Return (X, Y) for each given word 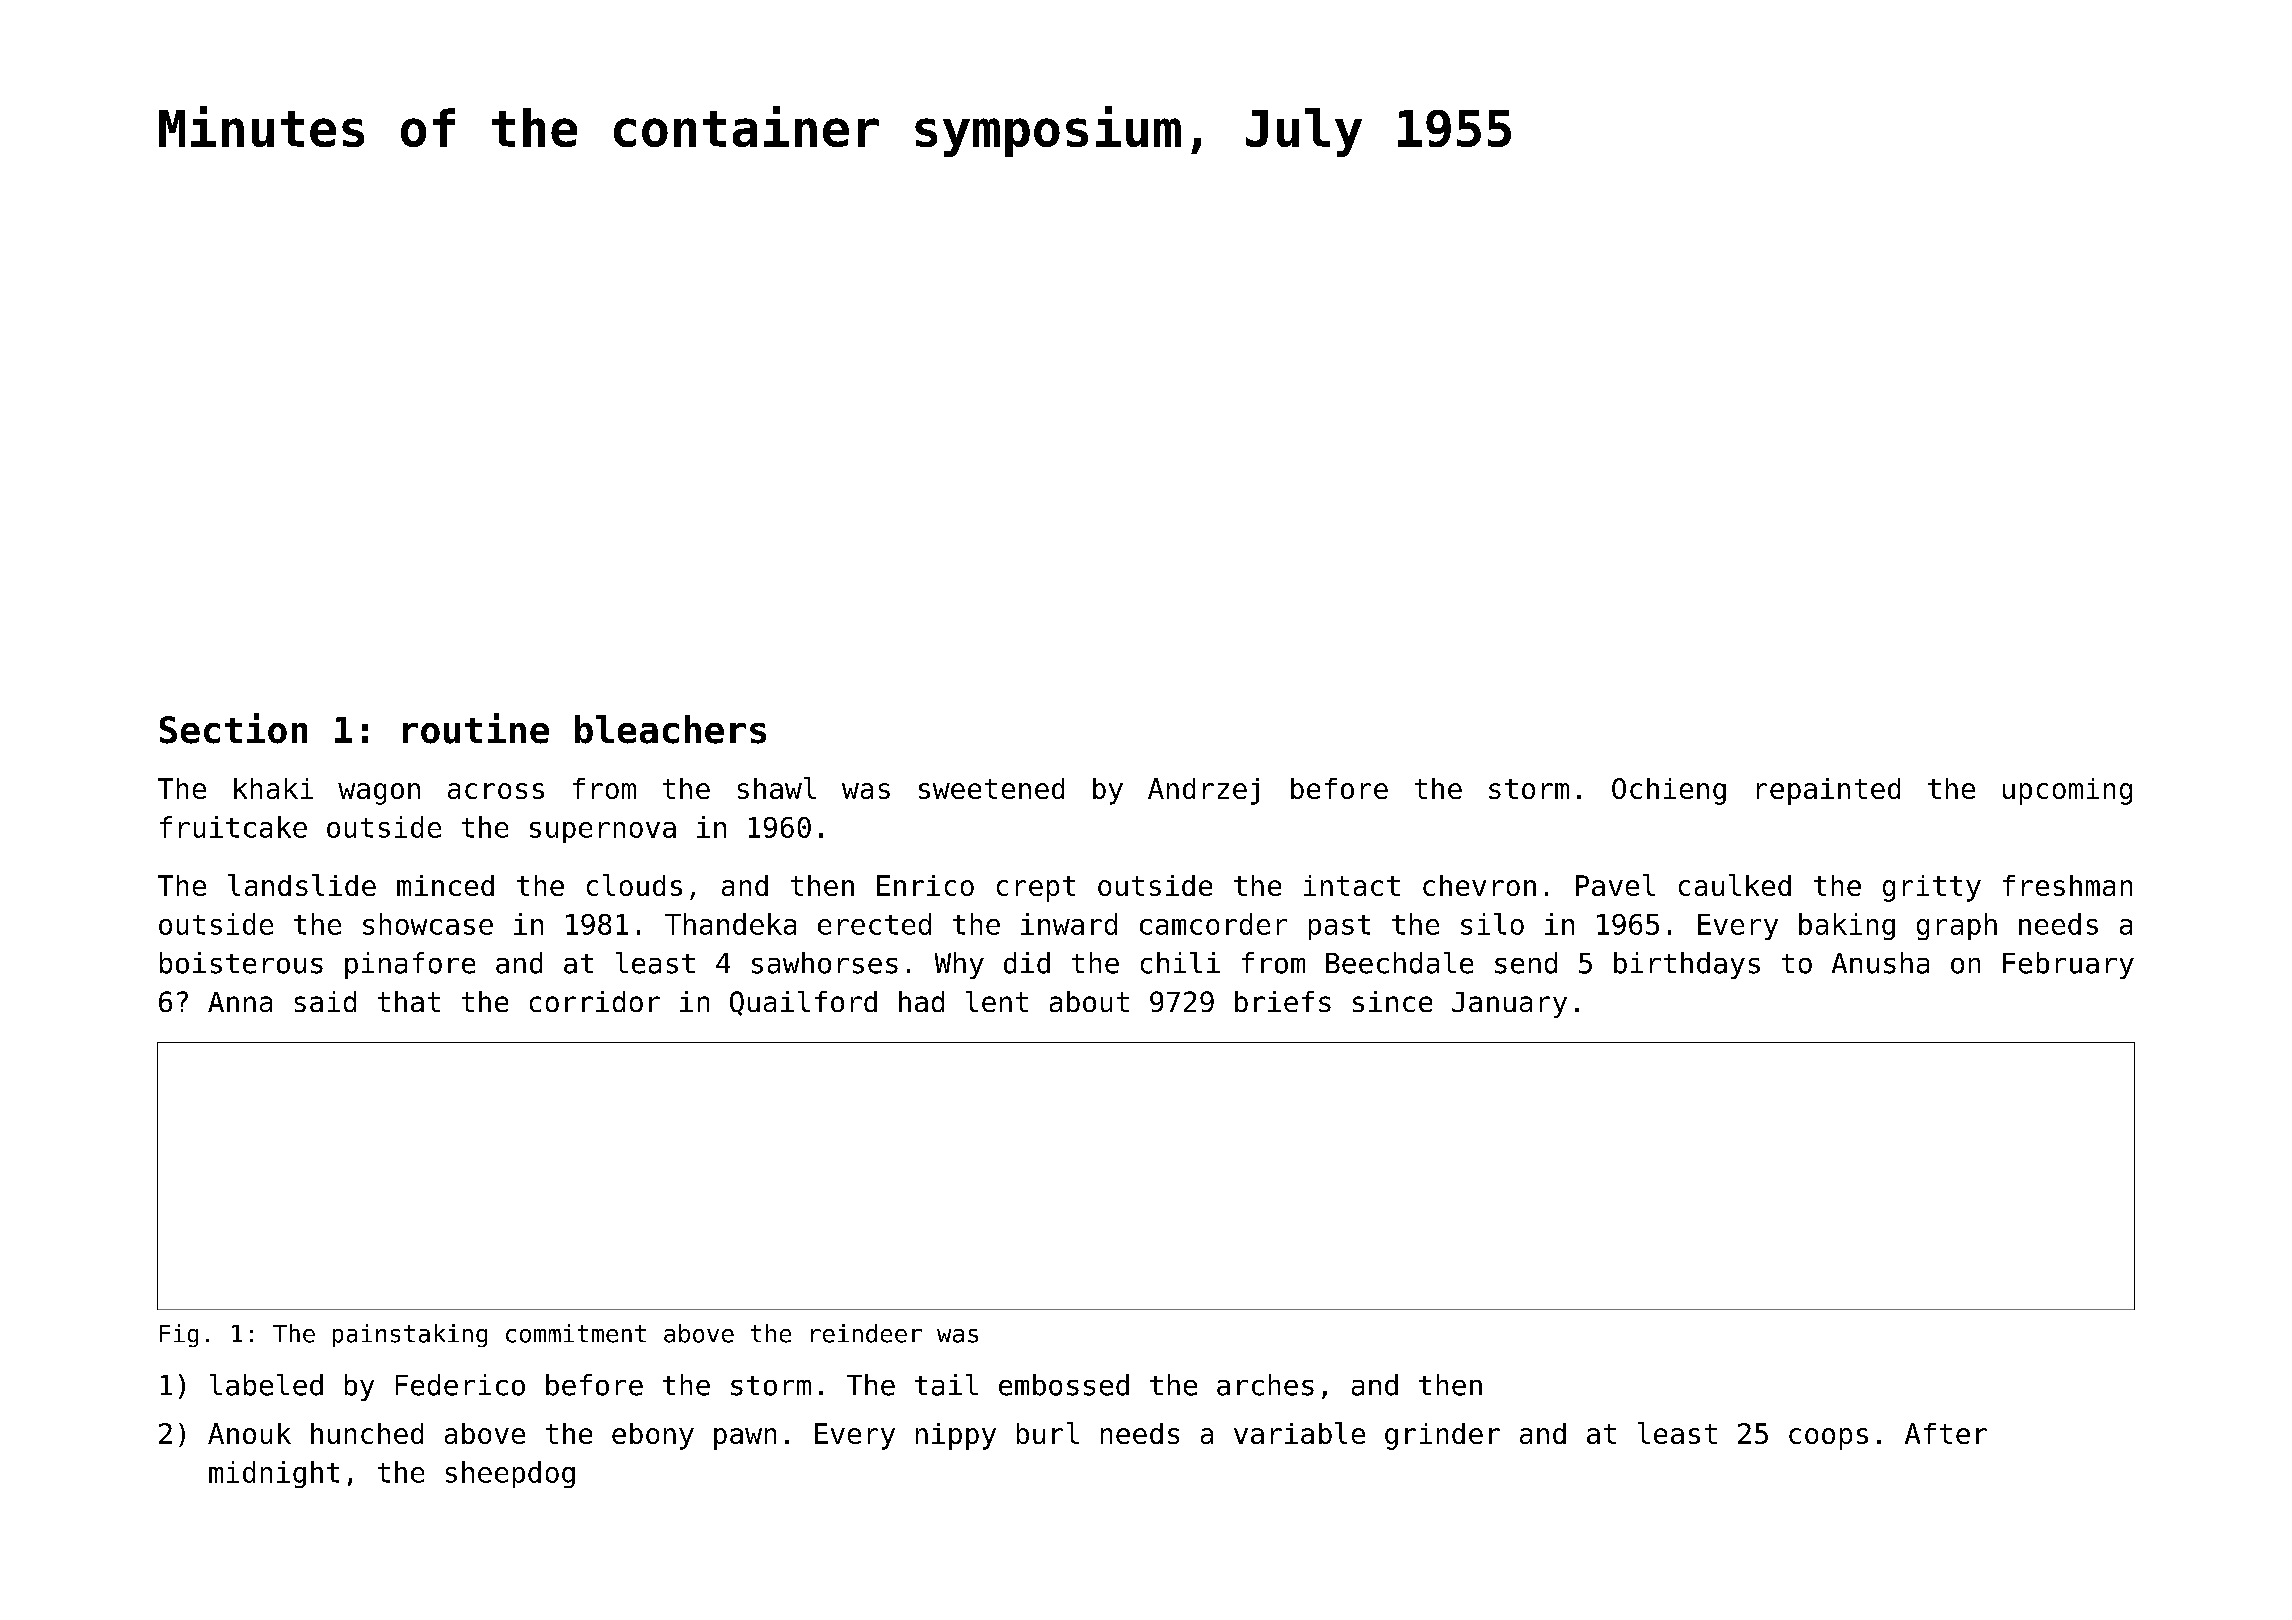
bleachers (670, 729)
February (2068, 965)
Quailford (803, 1003)
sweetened (991, 788)
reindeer (866, 1333)
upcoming (2067, 791)
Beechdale (1399, 963)
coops (1828, 1439)
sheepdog (510, 1474)
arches (1265, 1385)
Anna (240, 1002)
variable (1299, 1433)
